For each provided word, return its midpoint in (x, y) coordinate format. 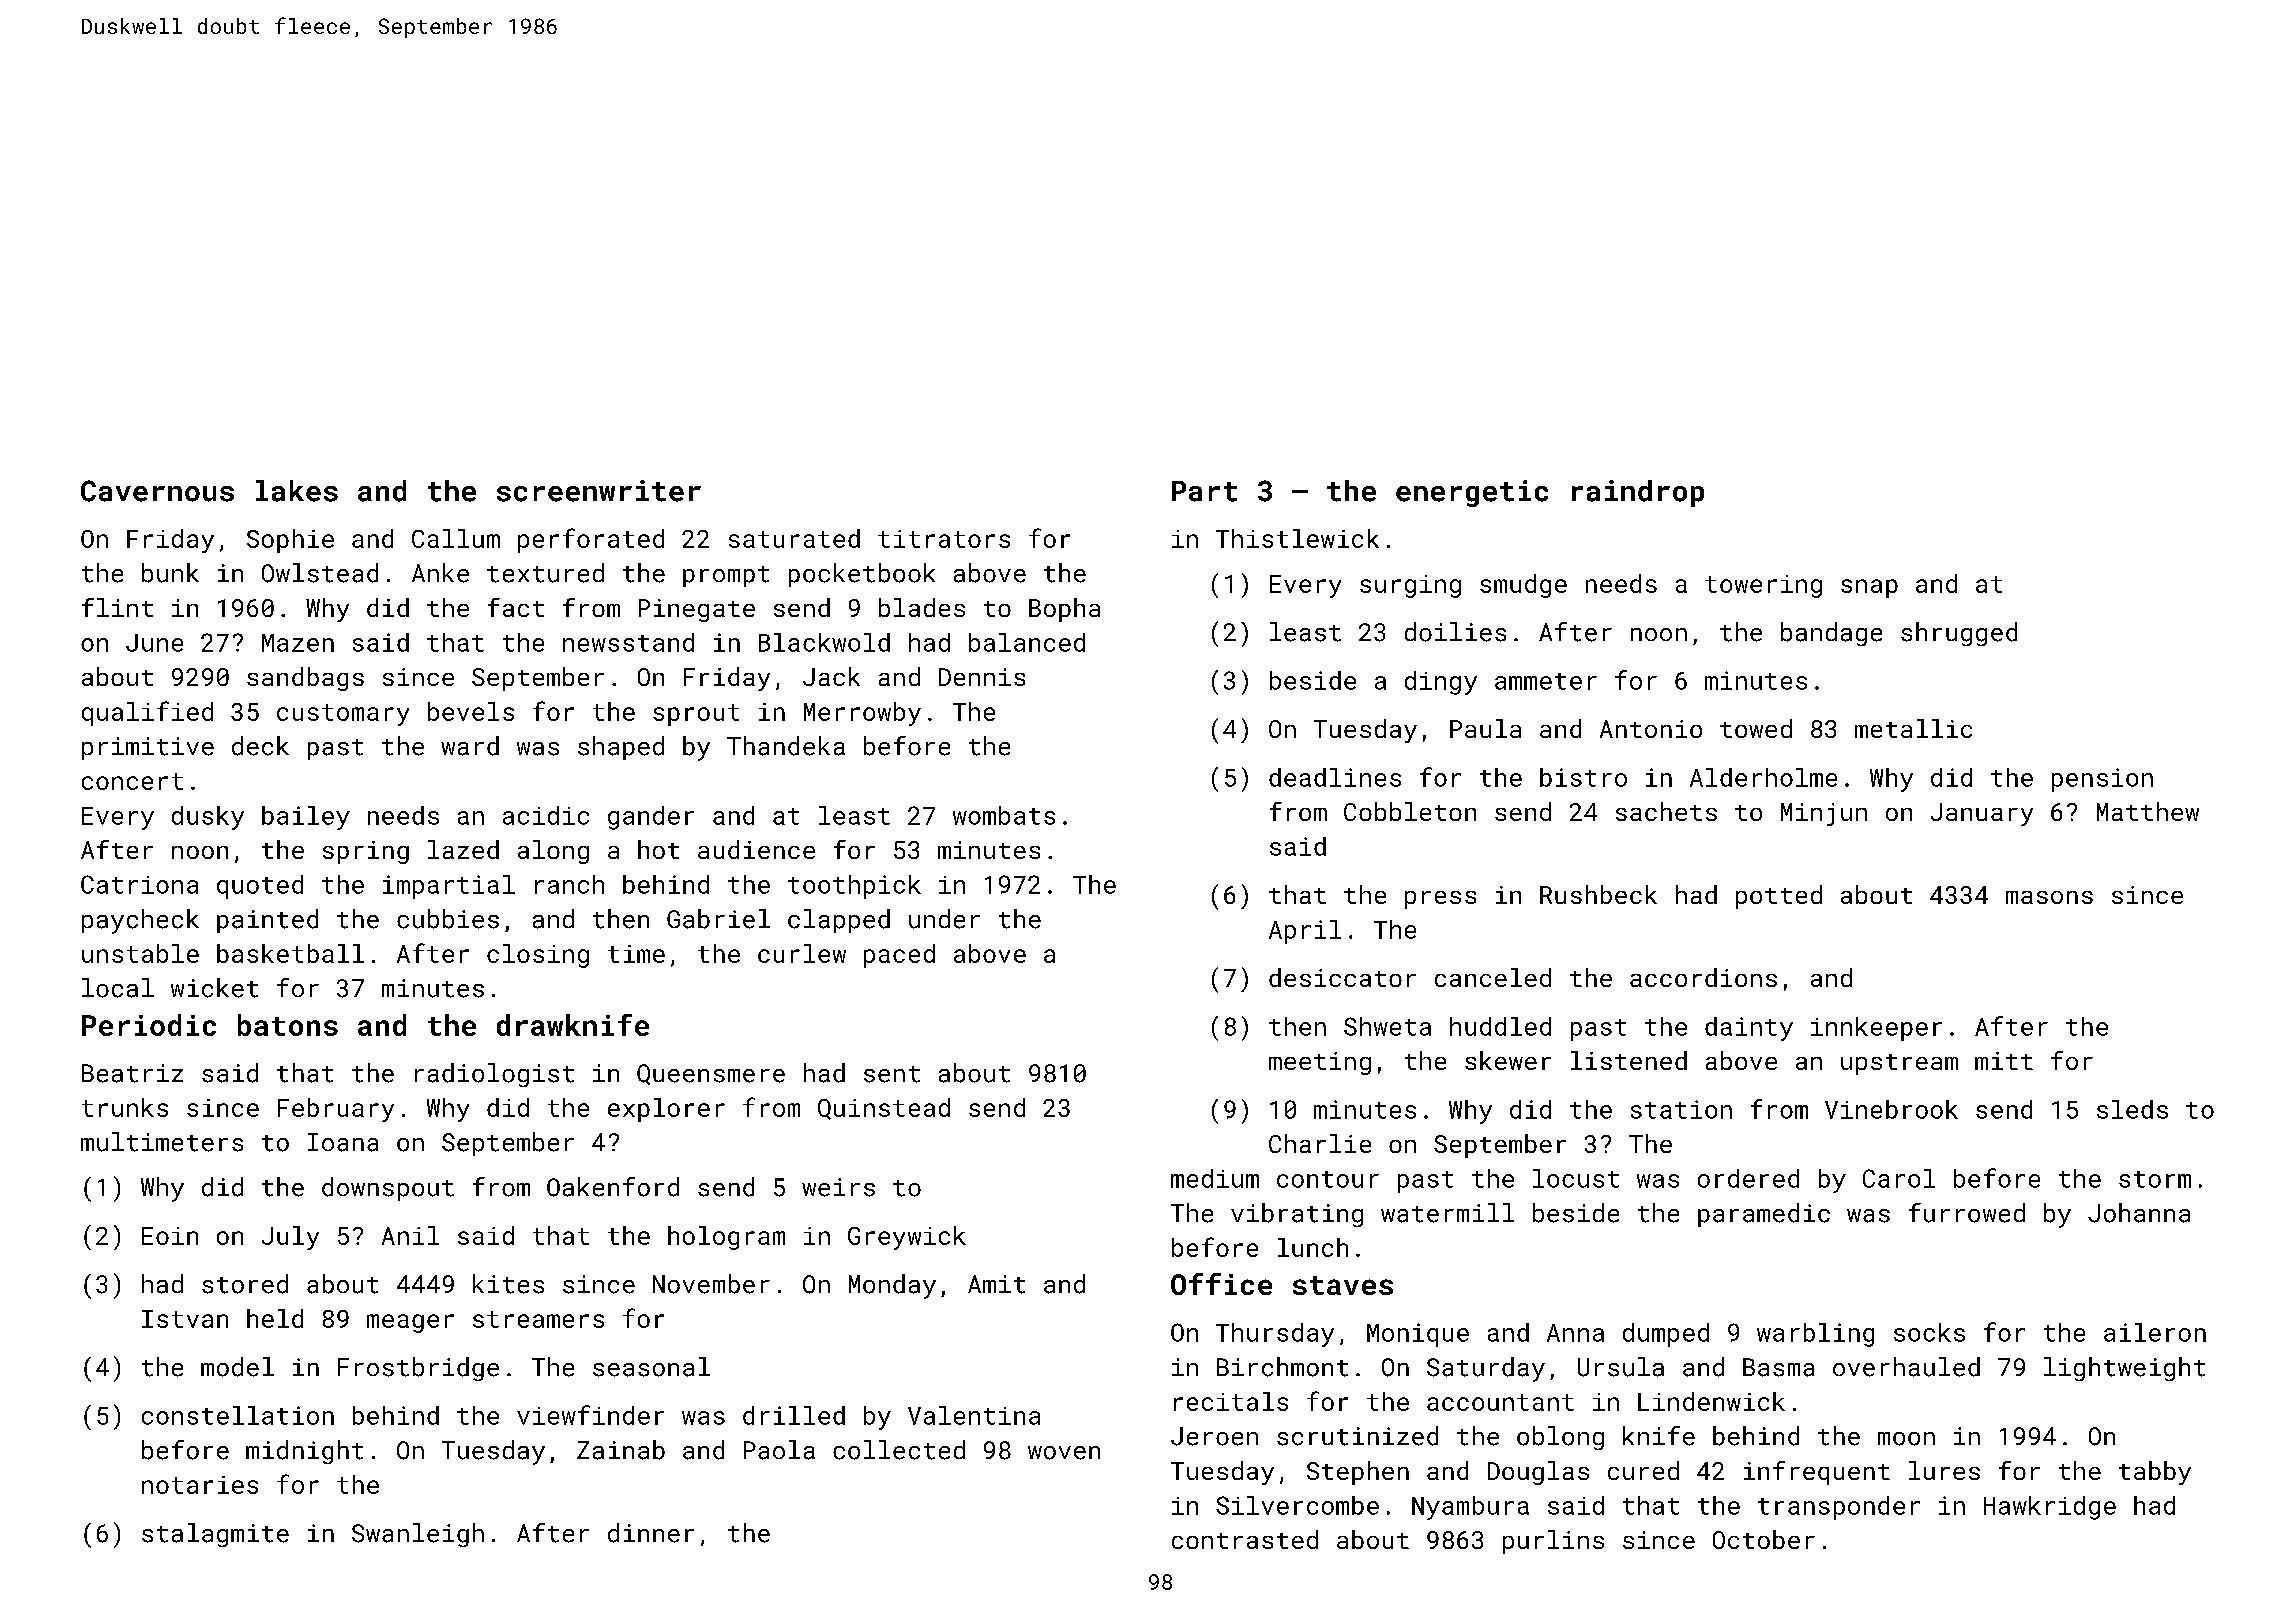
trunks (125, 1107)
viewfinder (590, 1415)
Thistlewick (1297, 538)
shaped (621, 748)
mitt (2004, 1061)
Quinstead (884, 1109)
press (1440, 900)
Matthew (2148, 811)
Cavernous (157, 491)
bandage (1831, 634)
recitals (1231, 1401)
